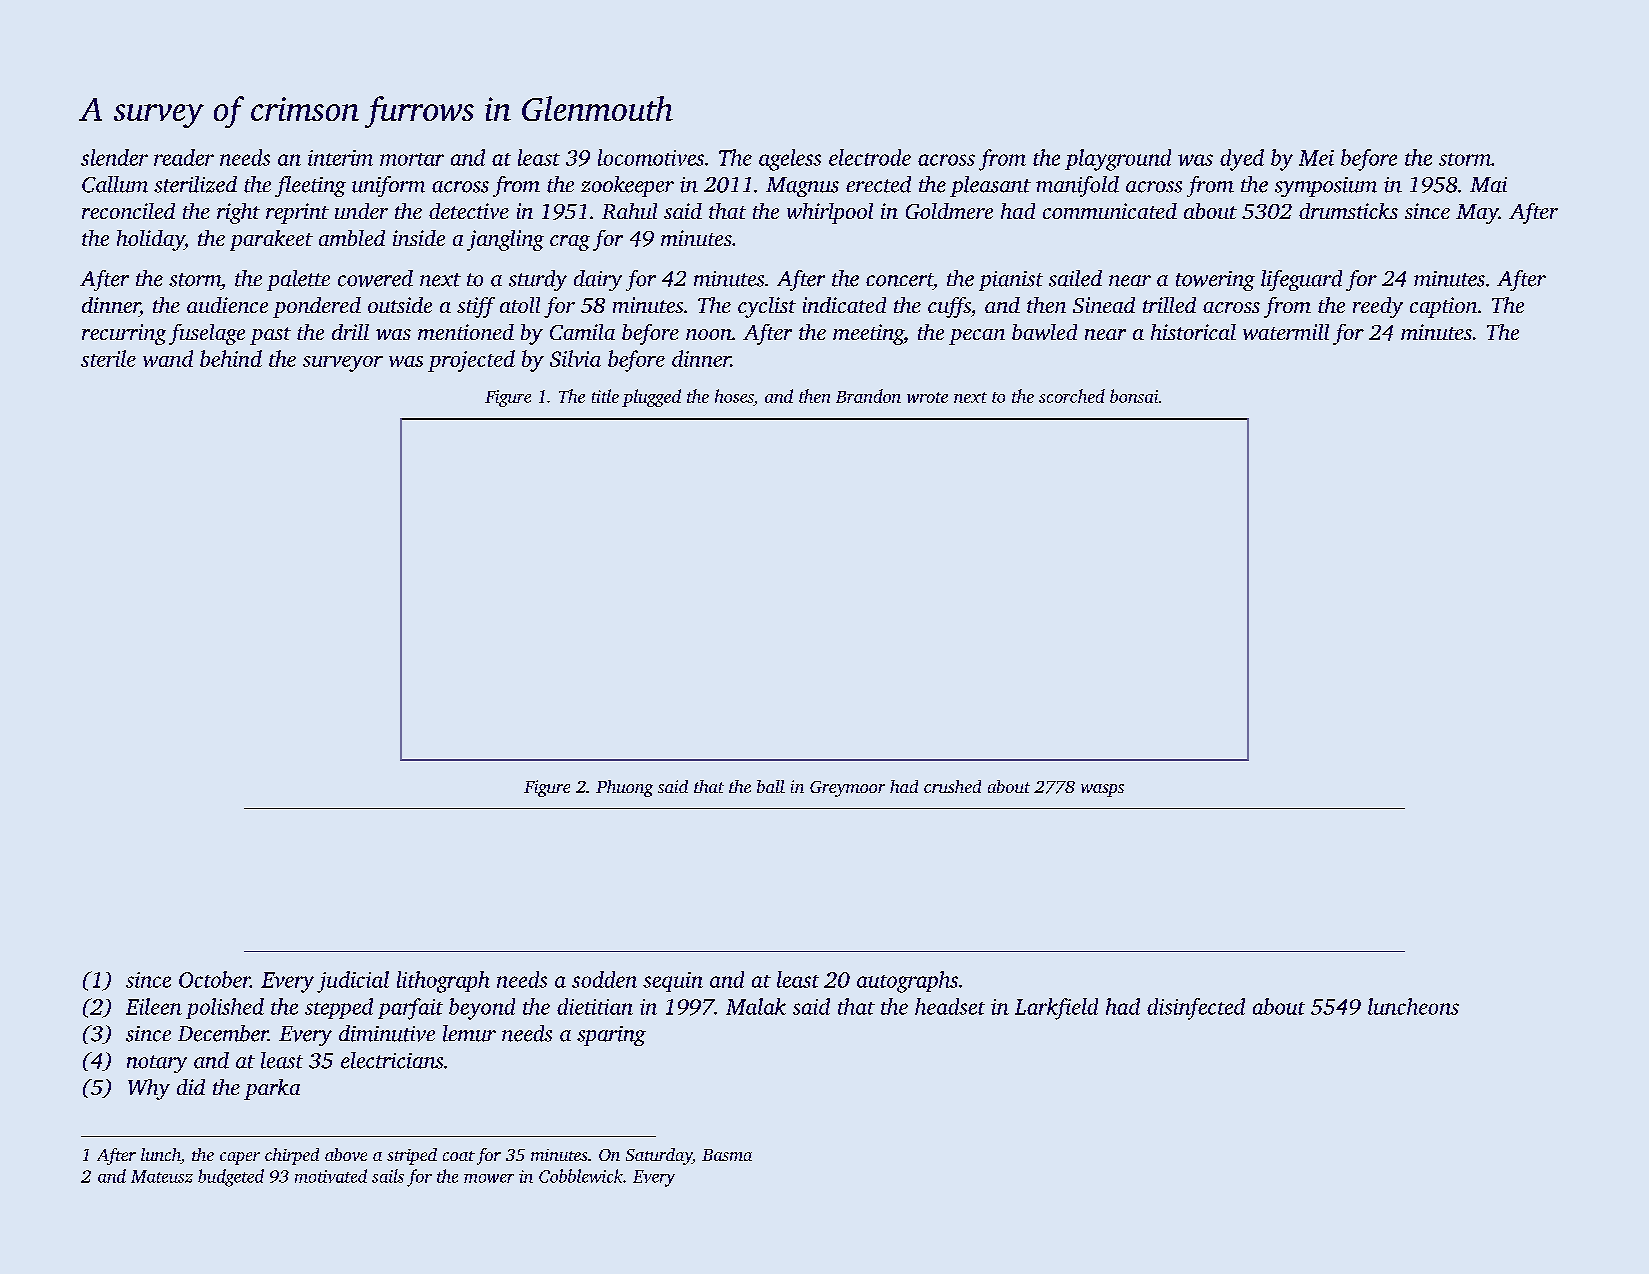  I want to click on locomotives, so click(651, 157).
